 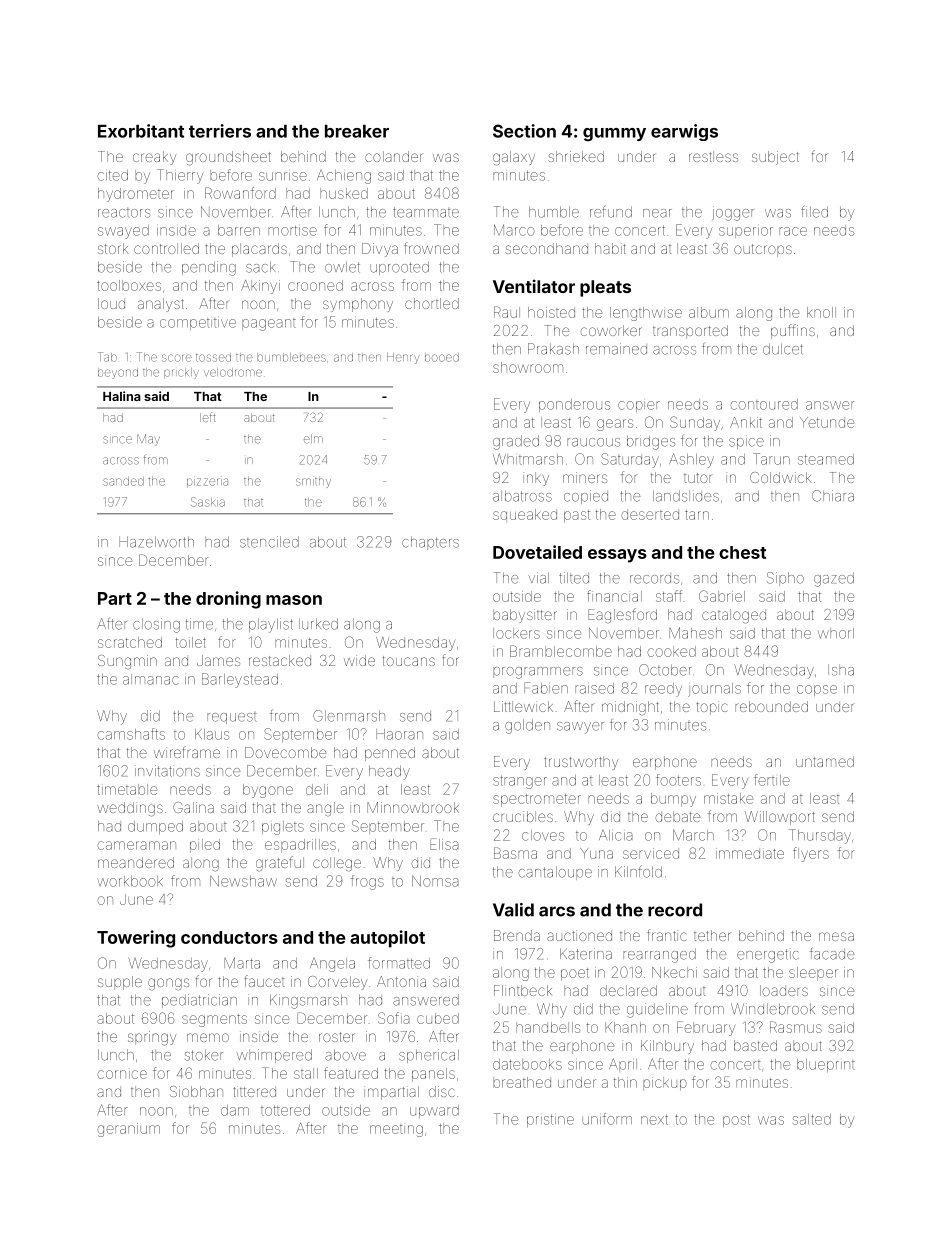 What do you see at coordinates (773, 1009) in the document?
I see `Windlebrook` at bounding box center [773, 1009].
